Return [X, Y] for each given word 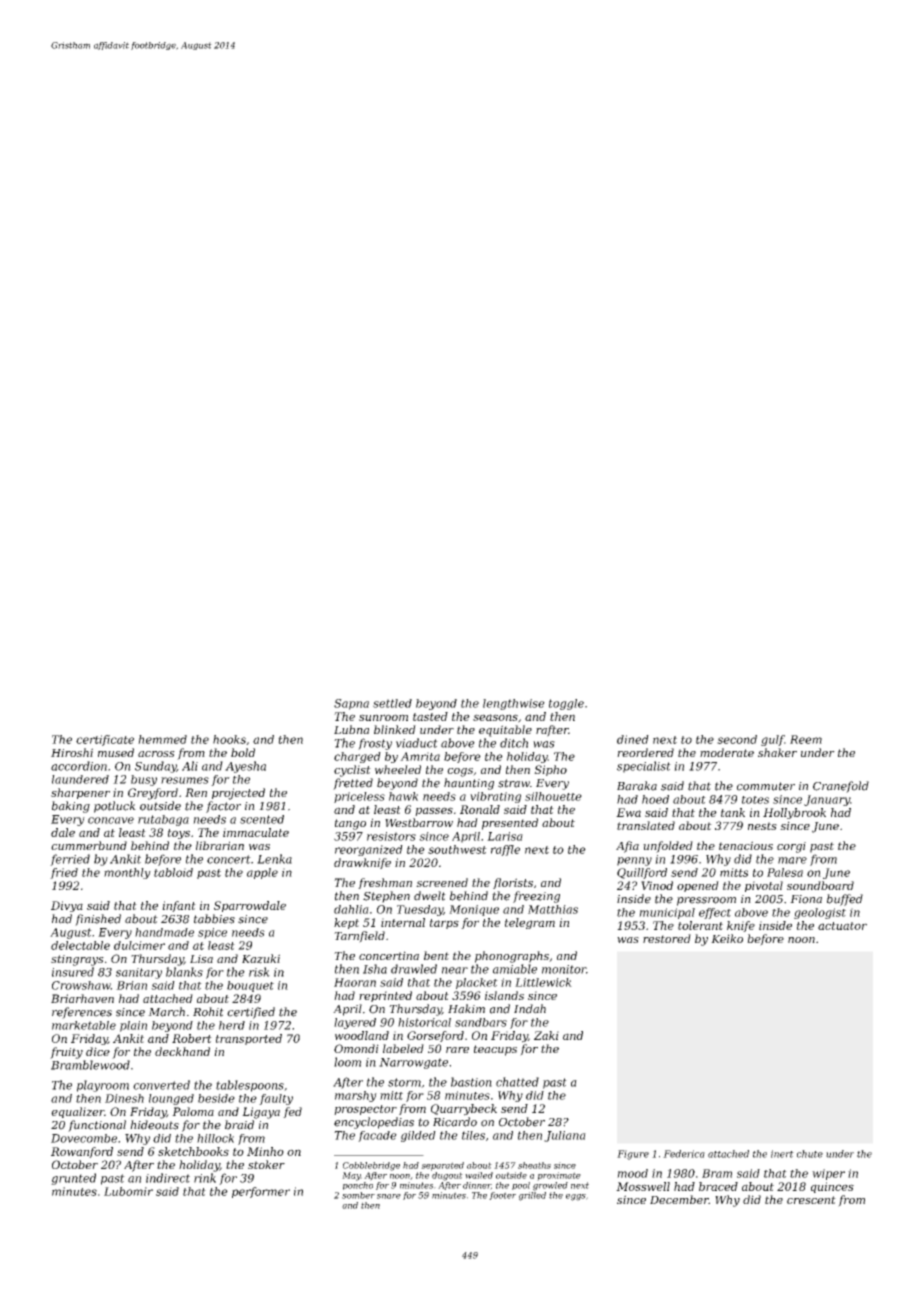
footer [502, 1196]
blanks [184, 972]
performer [261, 1192]
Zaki [546, 1035]
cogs [460, 772]
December [679, 1199]
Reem [806, 739]
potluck [115, 807]
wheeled [398, 769]
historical [424, 1022]
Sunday [156, 767]
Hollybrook [794, 813]
